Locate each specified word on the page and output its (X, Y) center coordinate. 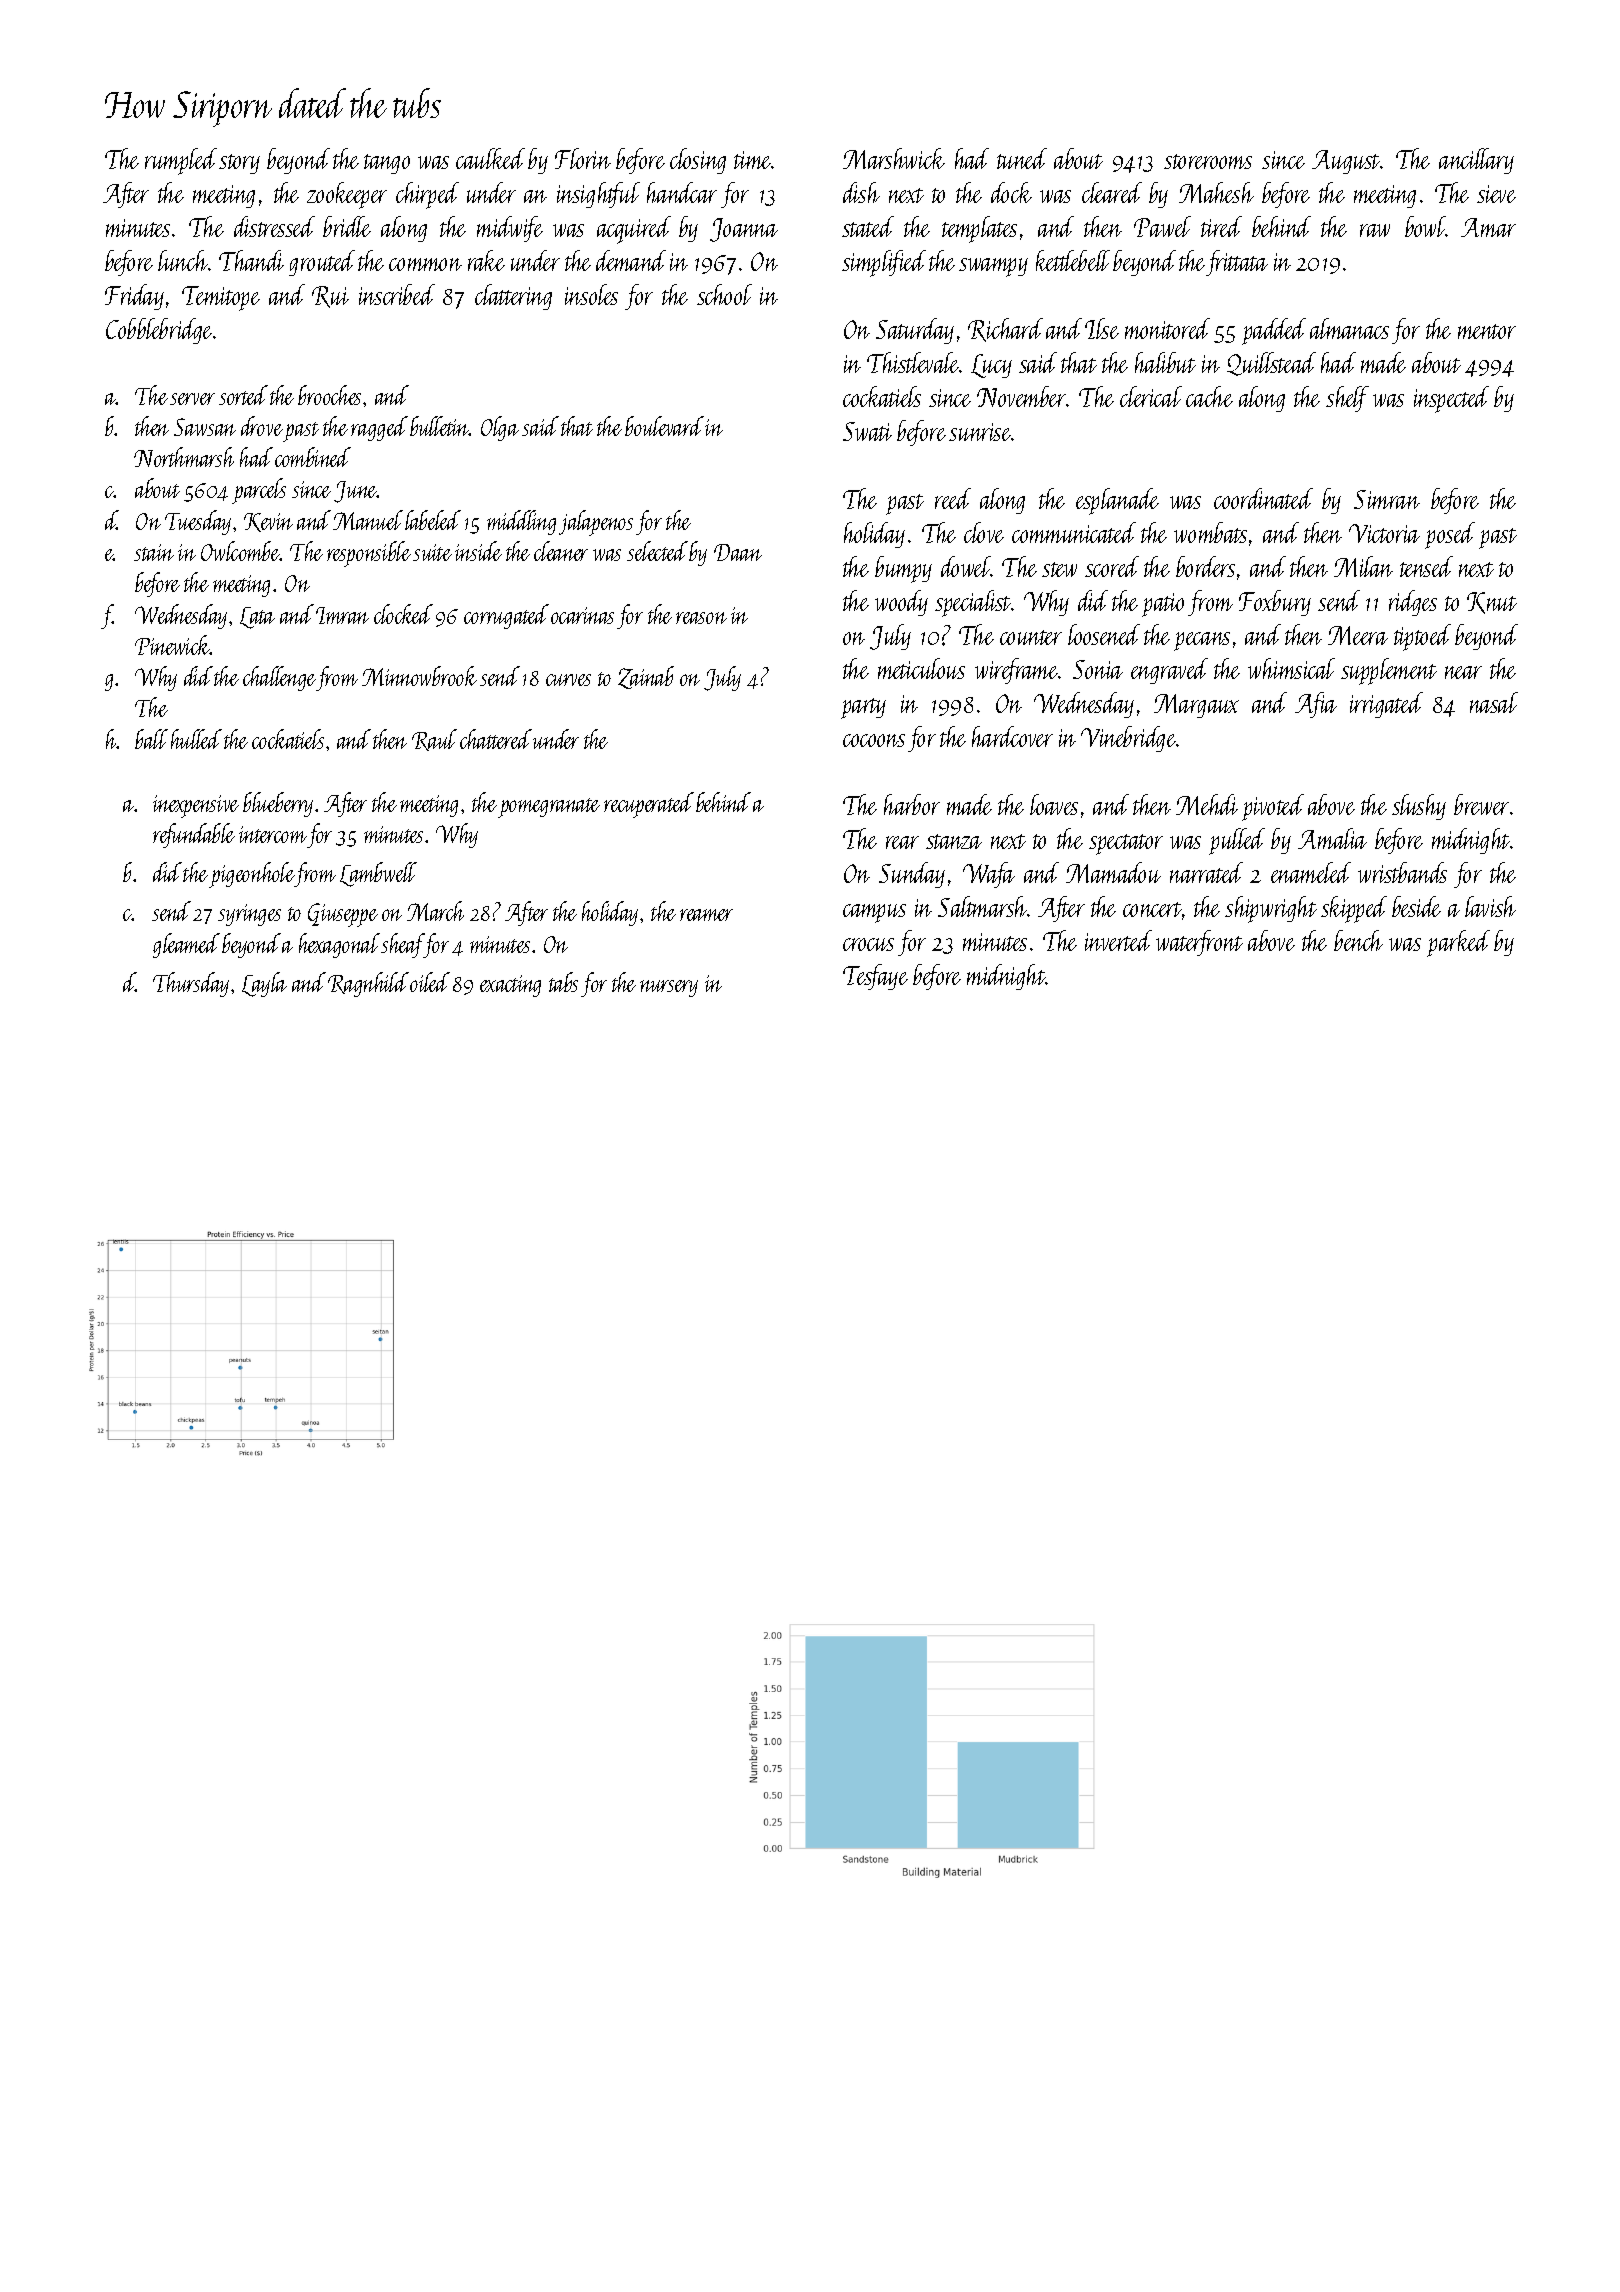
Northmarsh (184, 457)
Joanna (744, 230)
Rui (330, 297)
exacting (510, 986)
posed (1450, 535)
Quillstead (1271, 364)
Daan (738, 552)
